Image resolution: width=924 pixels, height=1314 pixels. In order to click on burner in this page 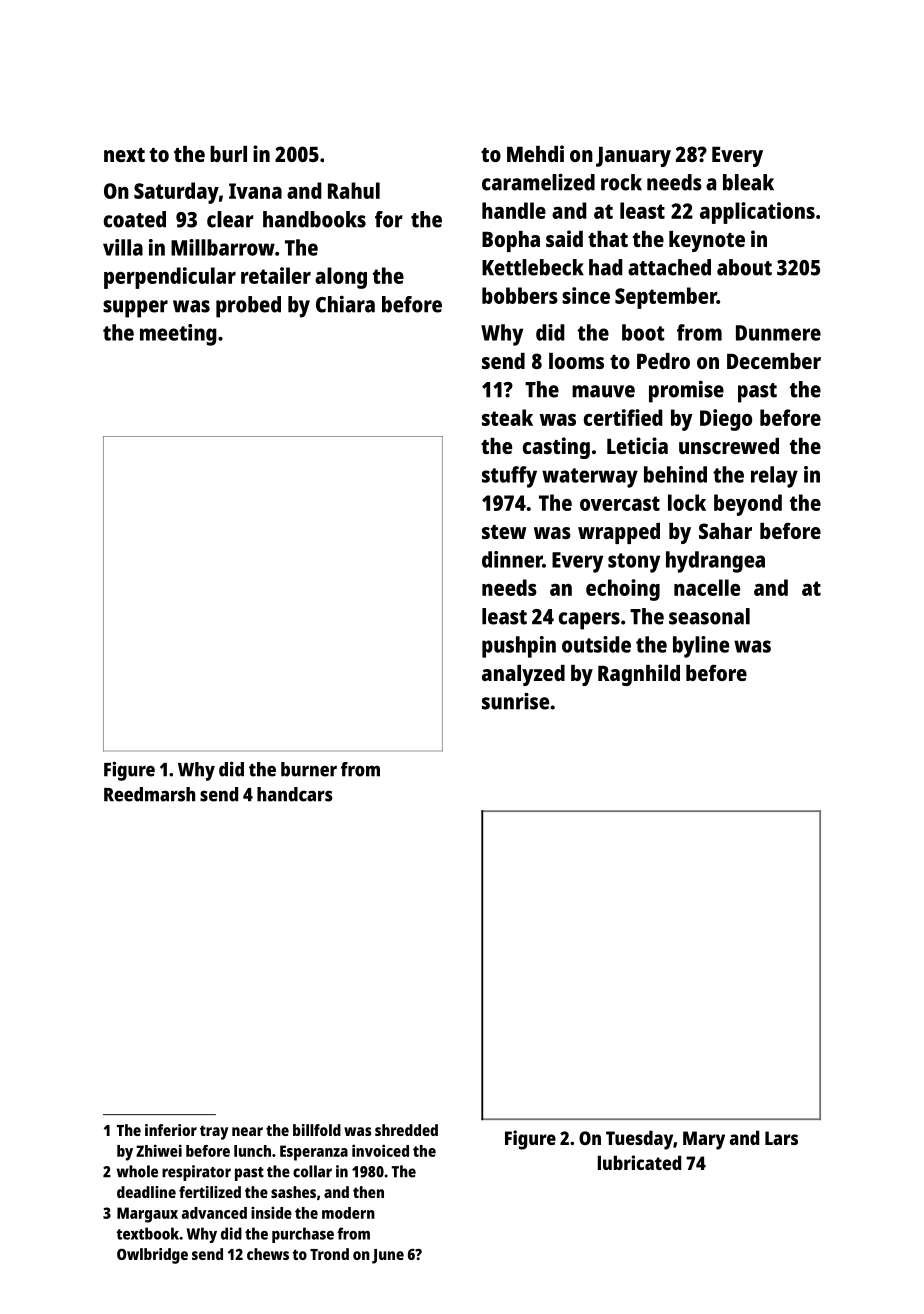, I will do `click(309, 769)`.
